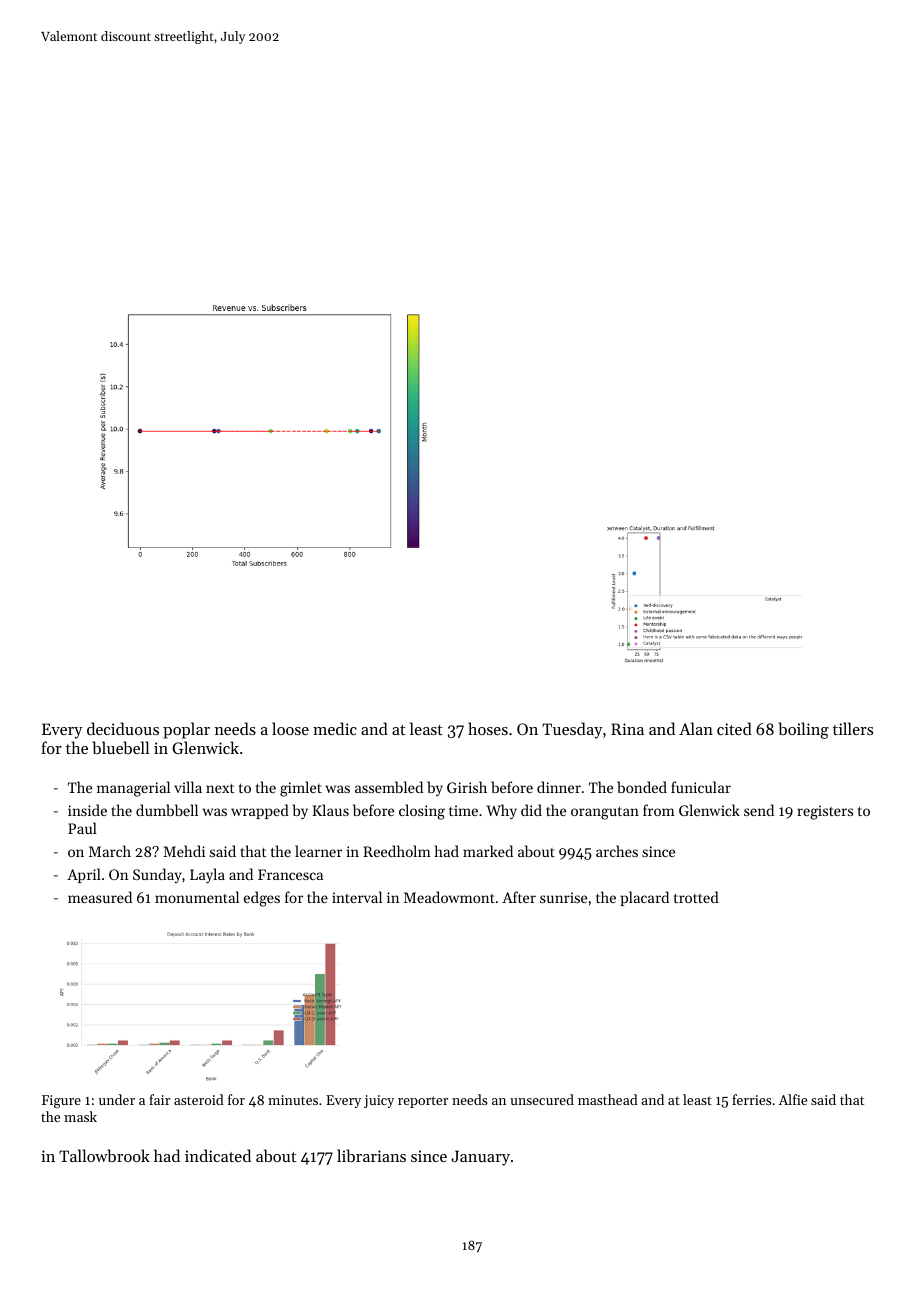 Image resolution: width=924 pixels, height=1308 pixels. What do you see at coordinates (104, 1155) in the screenshot?
I see `Tallowbrook` at bounding box center [104, 1155].
